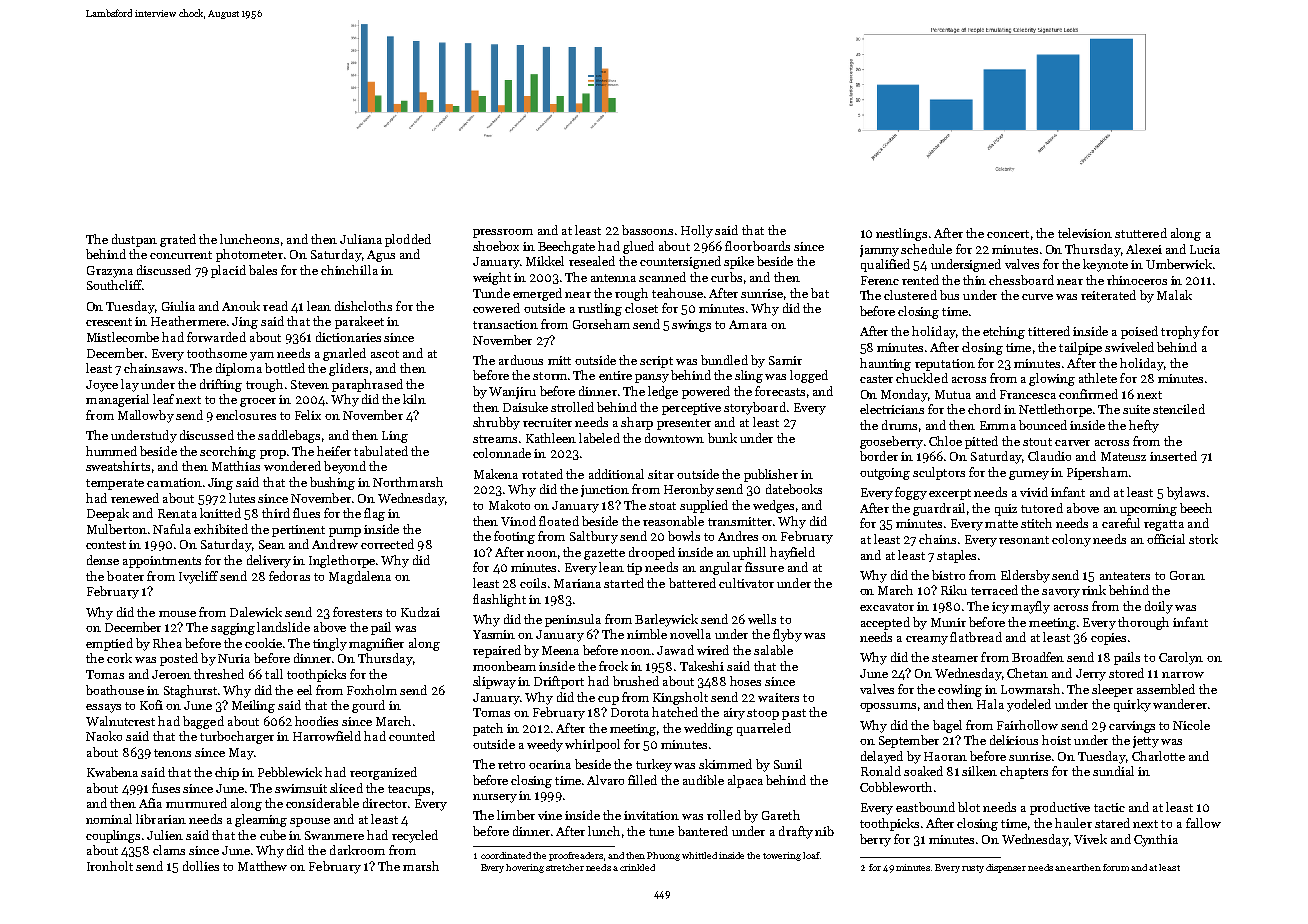 This image has height=924, width=1308. Describe the element at coordinates (234, 658) in the image. I see `Nuria` at that location.
